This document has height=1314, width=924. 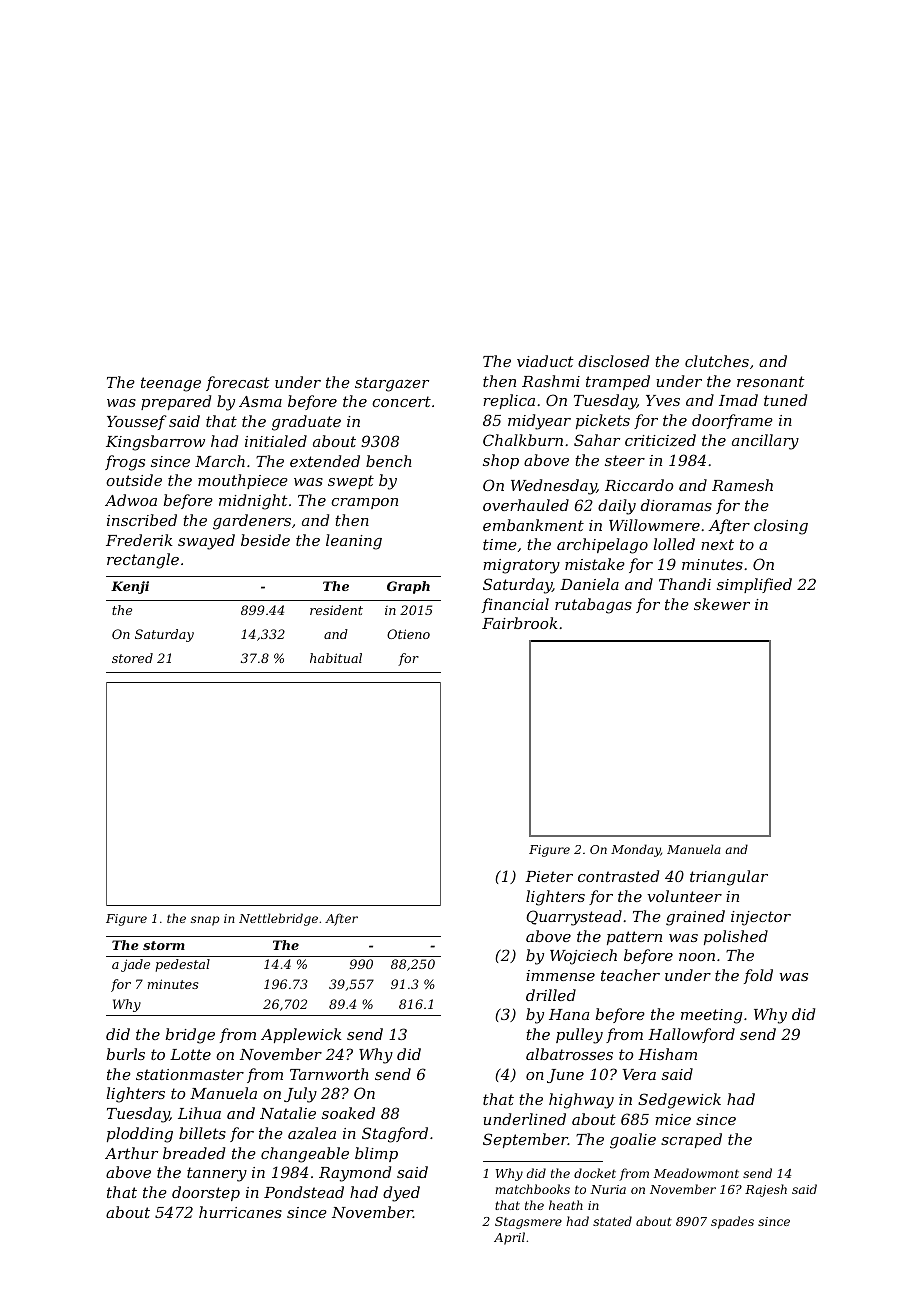 What do you see at coordinates (722, 604) in the document?
I see `skewer` at bounding box center [722, 604].
